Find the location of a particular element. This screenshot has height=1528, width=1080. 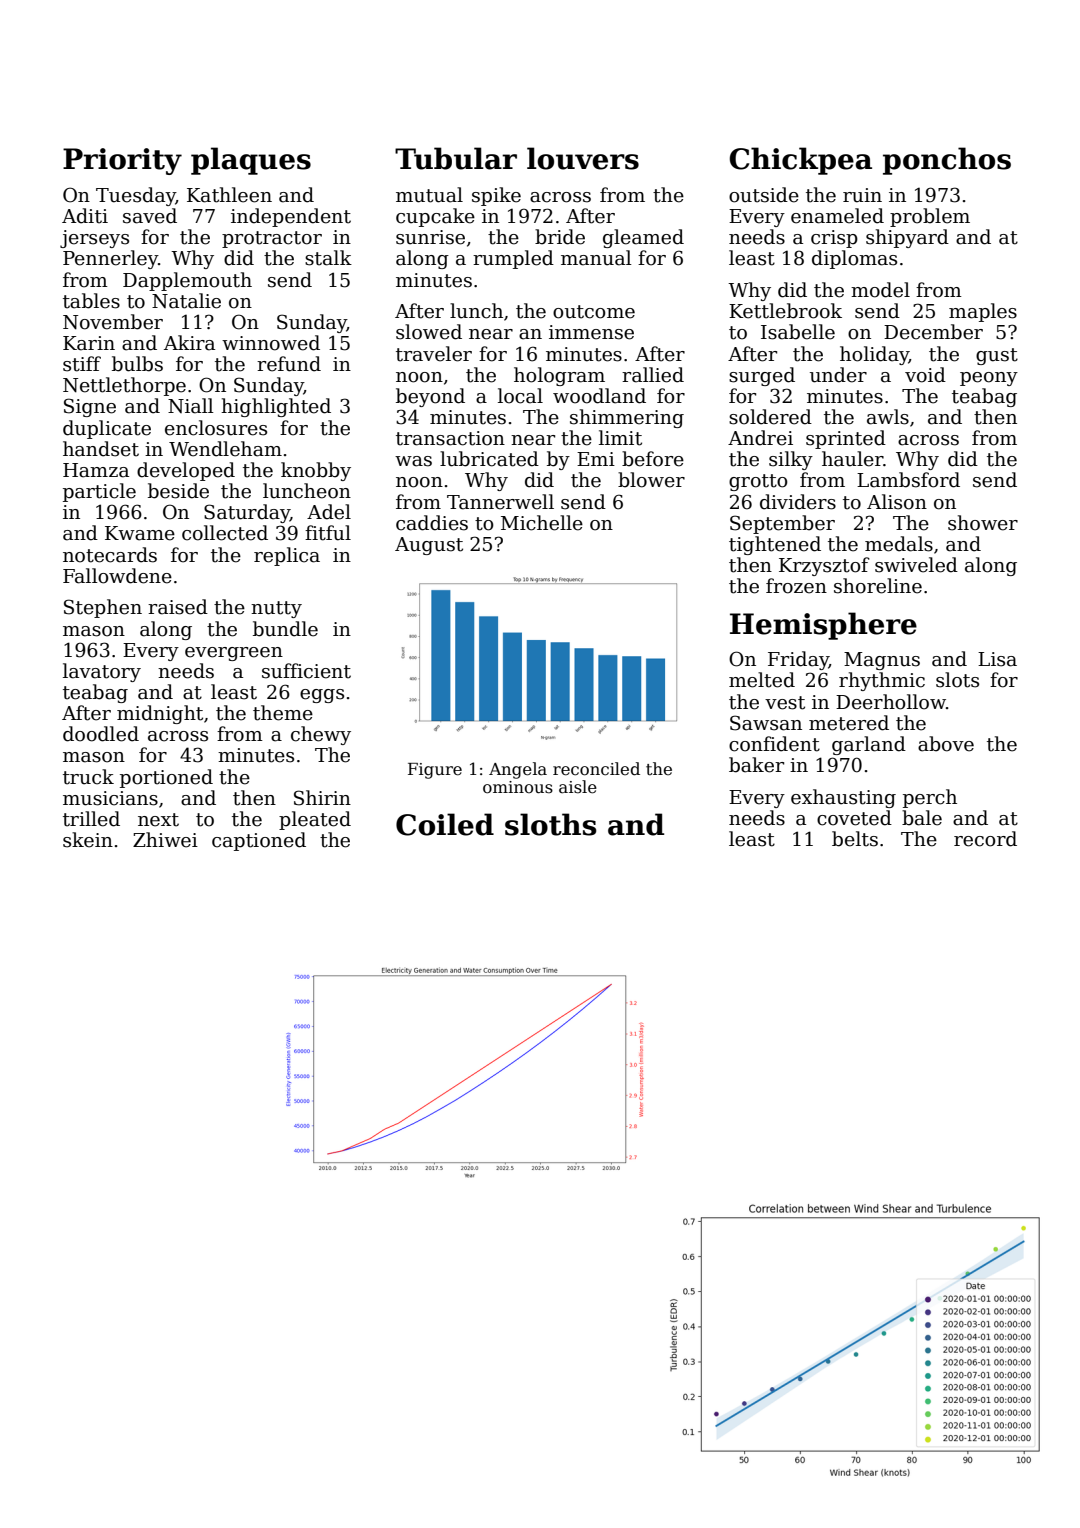

model is located at coordinates (880, 290).
